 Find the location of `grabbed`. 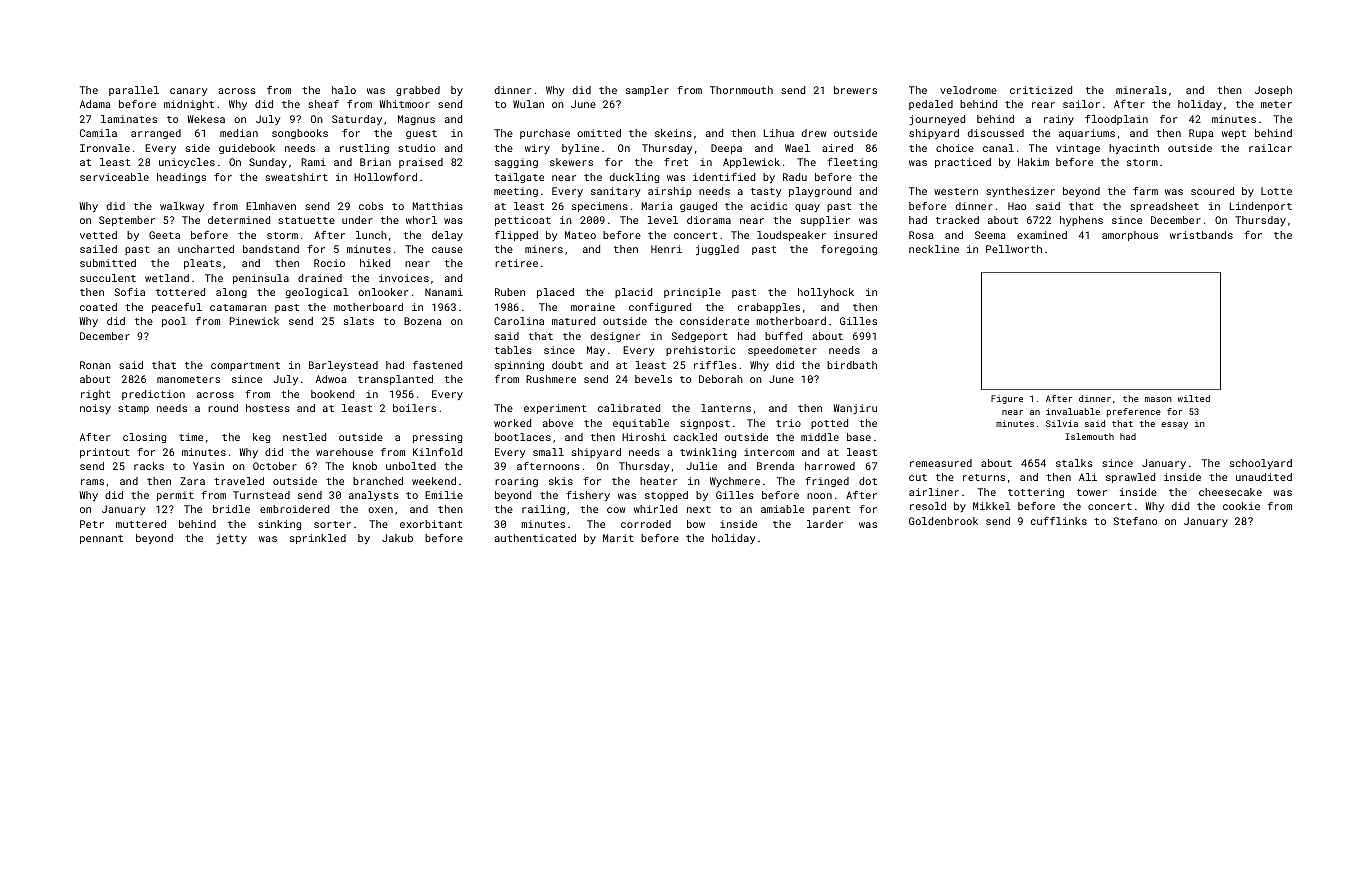

grabbed is located at coordinates (418, 91).
